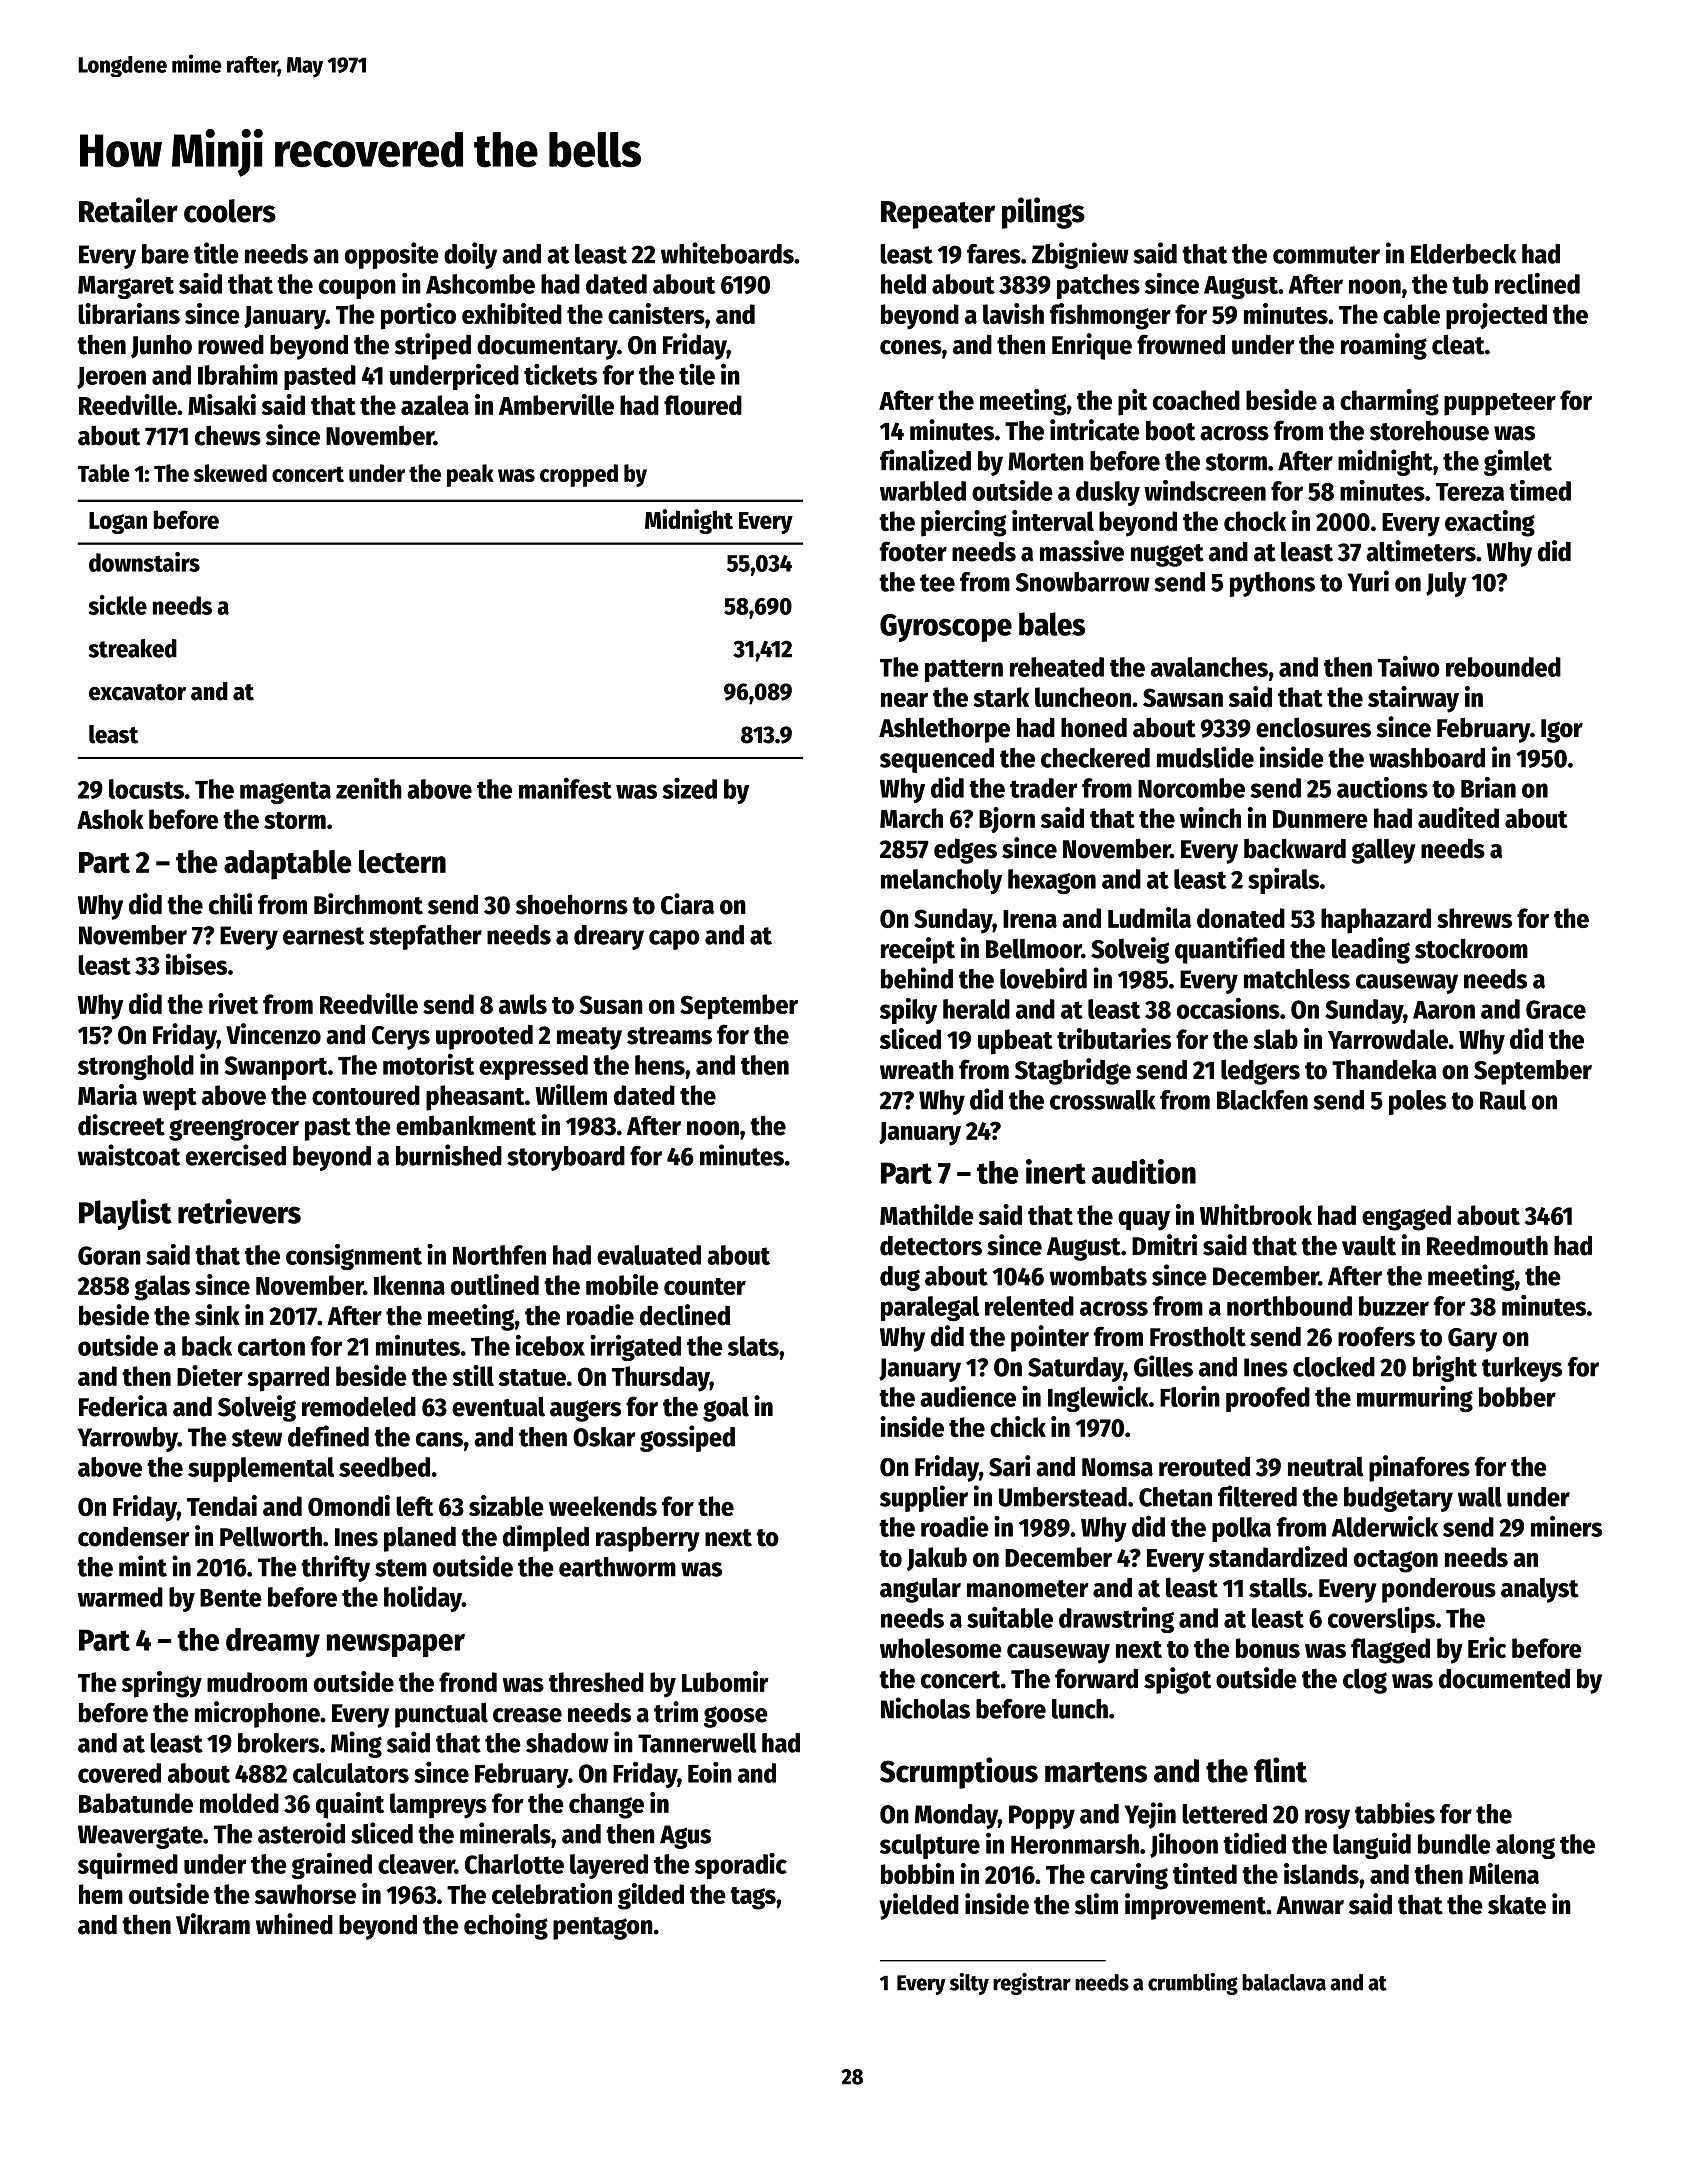  Describe the element at coordinates (369, 788) in the document. I see `zenith` at that location.
